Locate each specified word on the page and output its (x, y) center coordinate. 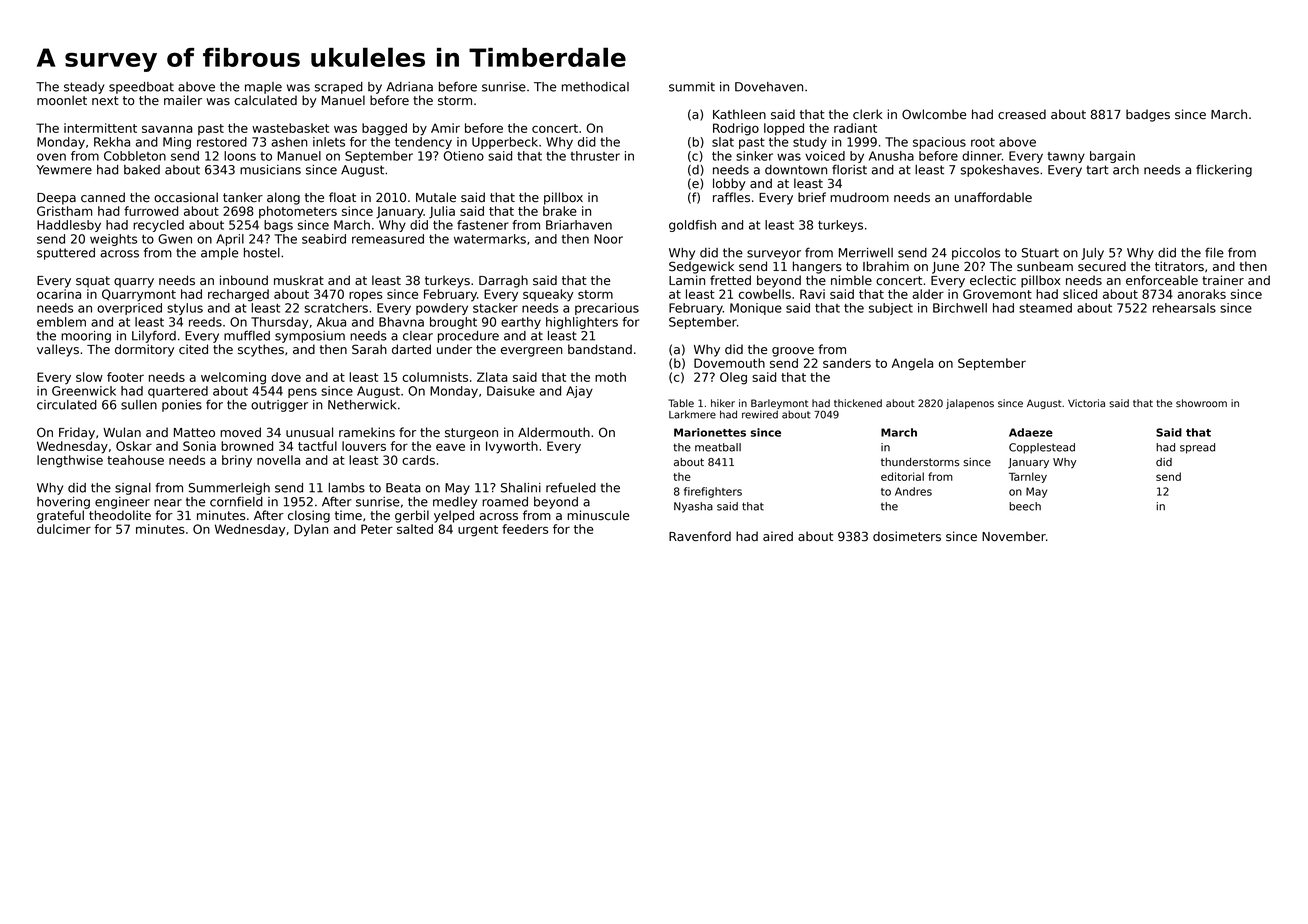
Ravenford (700, 536)
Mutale (436, 197)
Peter (377, 529)
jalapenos (970, 404)
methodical (595, 87)
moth (610, 377)
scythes (261, 350)
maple (263, 88)
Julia (442, 212)
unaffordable (993, 197)
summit (692, 87)
